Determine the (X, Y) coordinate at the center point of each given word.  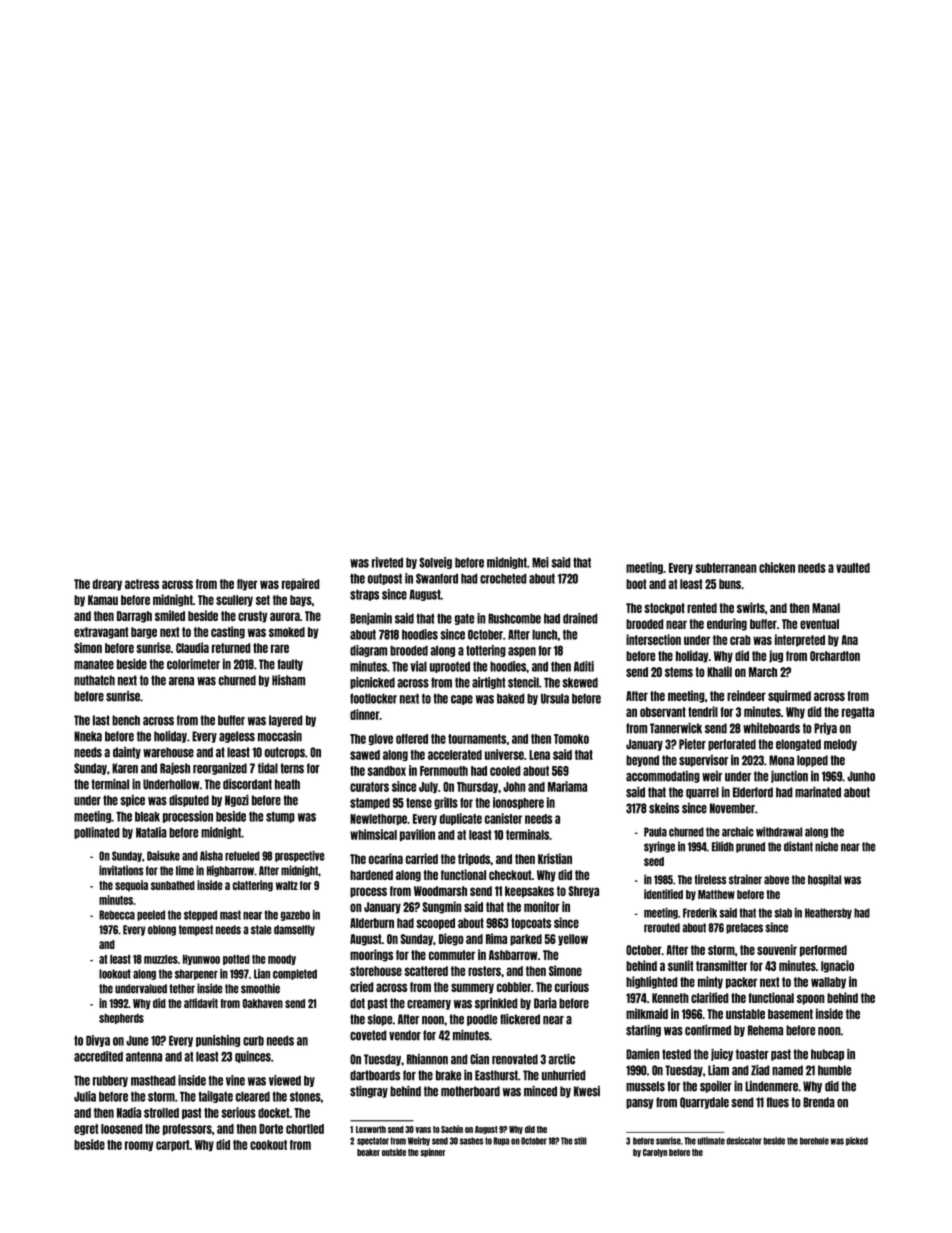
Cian (479, 1059)
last (101, 720)
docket (274, 1113)
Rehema (765, 1030)
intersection (653, 639)
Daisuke (163, 856)
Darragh (134, 617)
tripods (474, 859)
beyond (642, 761)
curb (253, 1041)
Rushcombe (514, 619)
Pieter (692, 744)
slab (783, 913)
